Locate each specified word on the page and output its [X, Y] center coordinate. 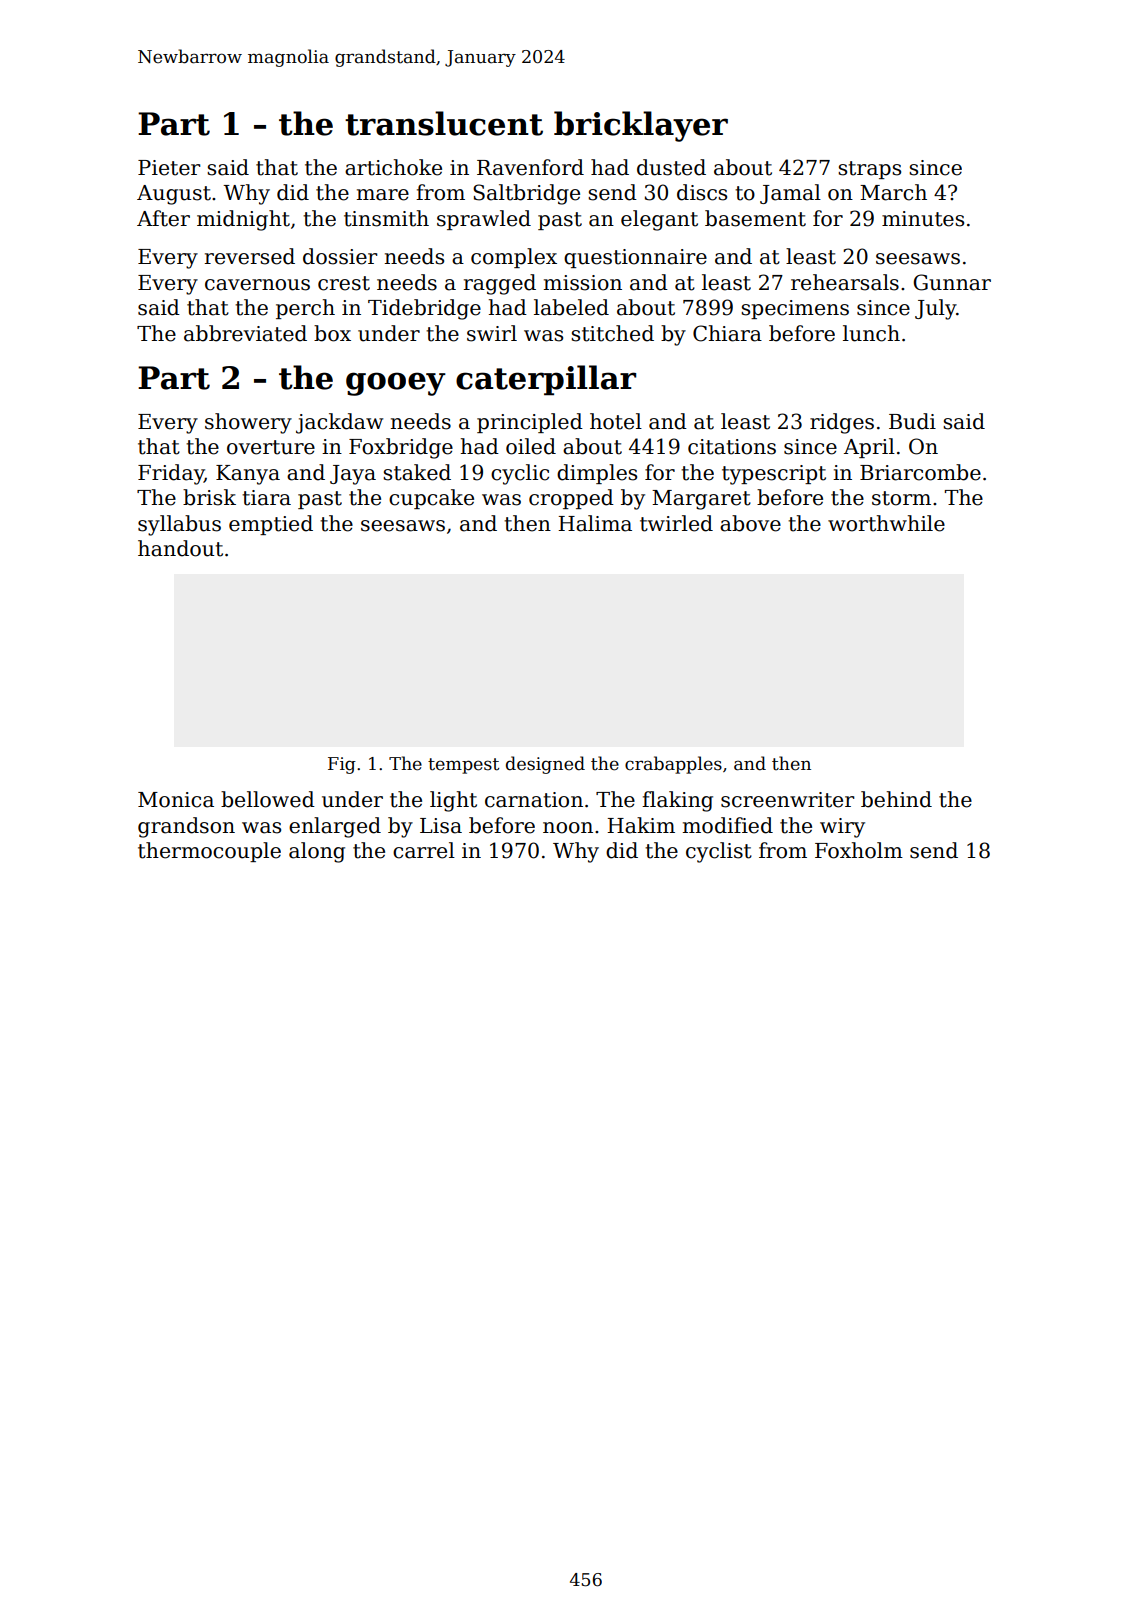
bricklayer [641, 126]
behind [896, 799]
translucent [444, 123]
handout [180, 548]
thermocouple [209, 852]
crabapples [673, 765]
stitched [612, 333]
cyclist [719, 852]
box [332, 333]
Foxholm [859, 850]
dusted [671, 167]
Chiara [727, 333]
